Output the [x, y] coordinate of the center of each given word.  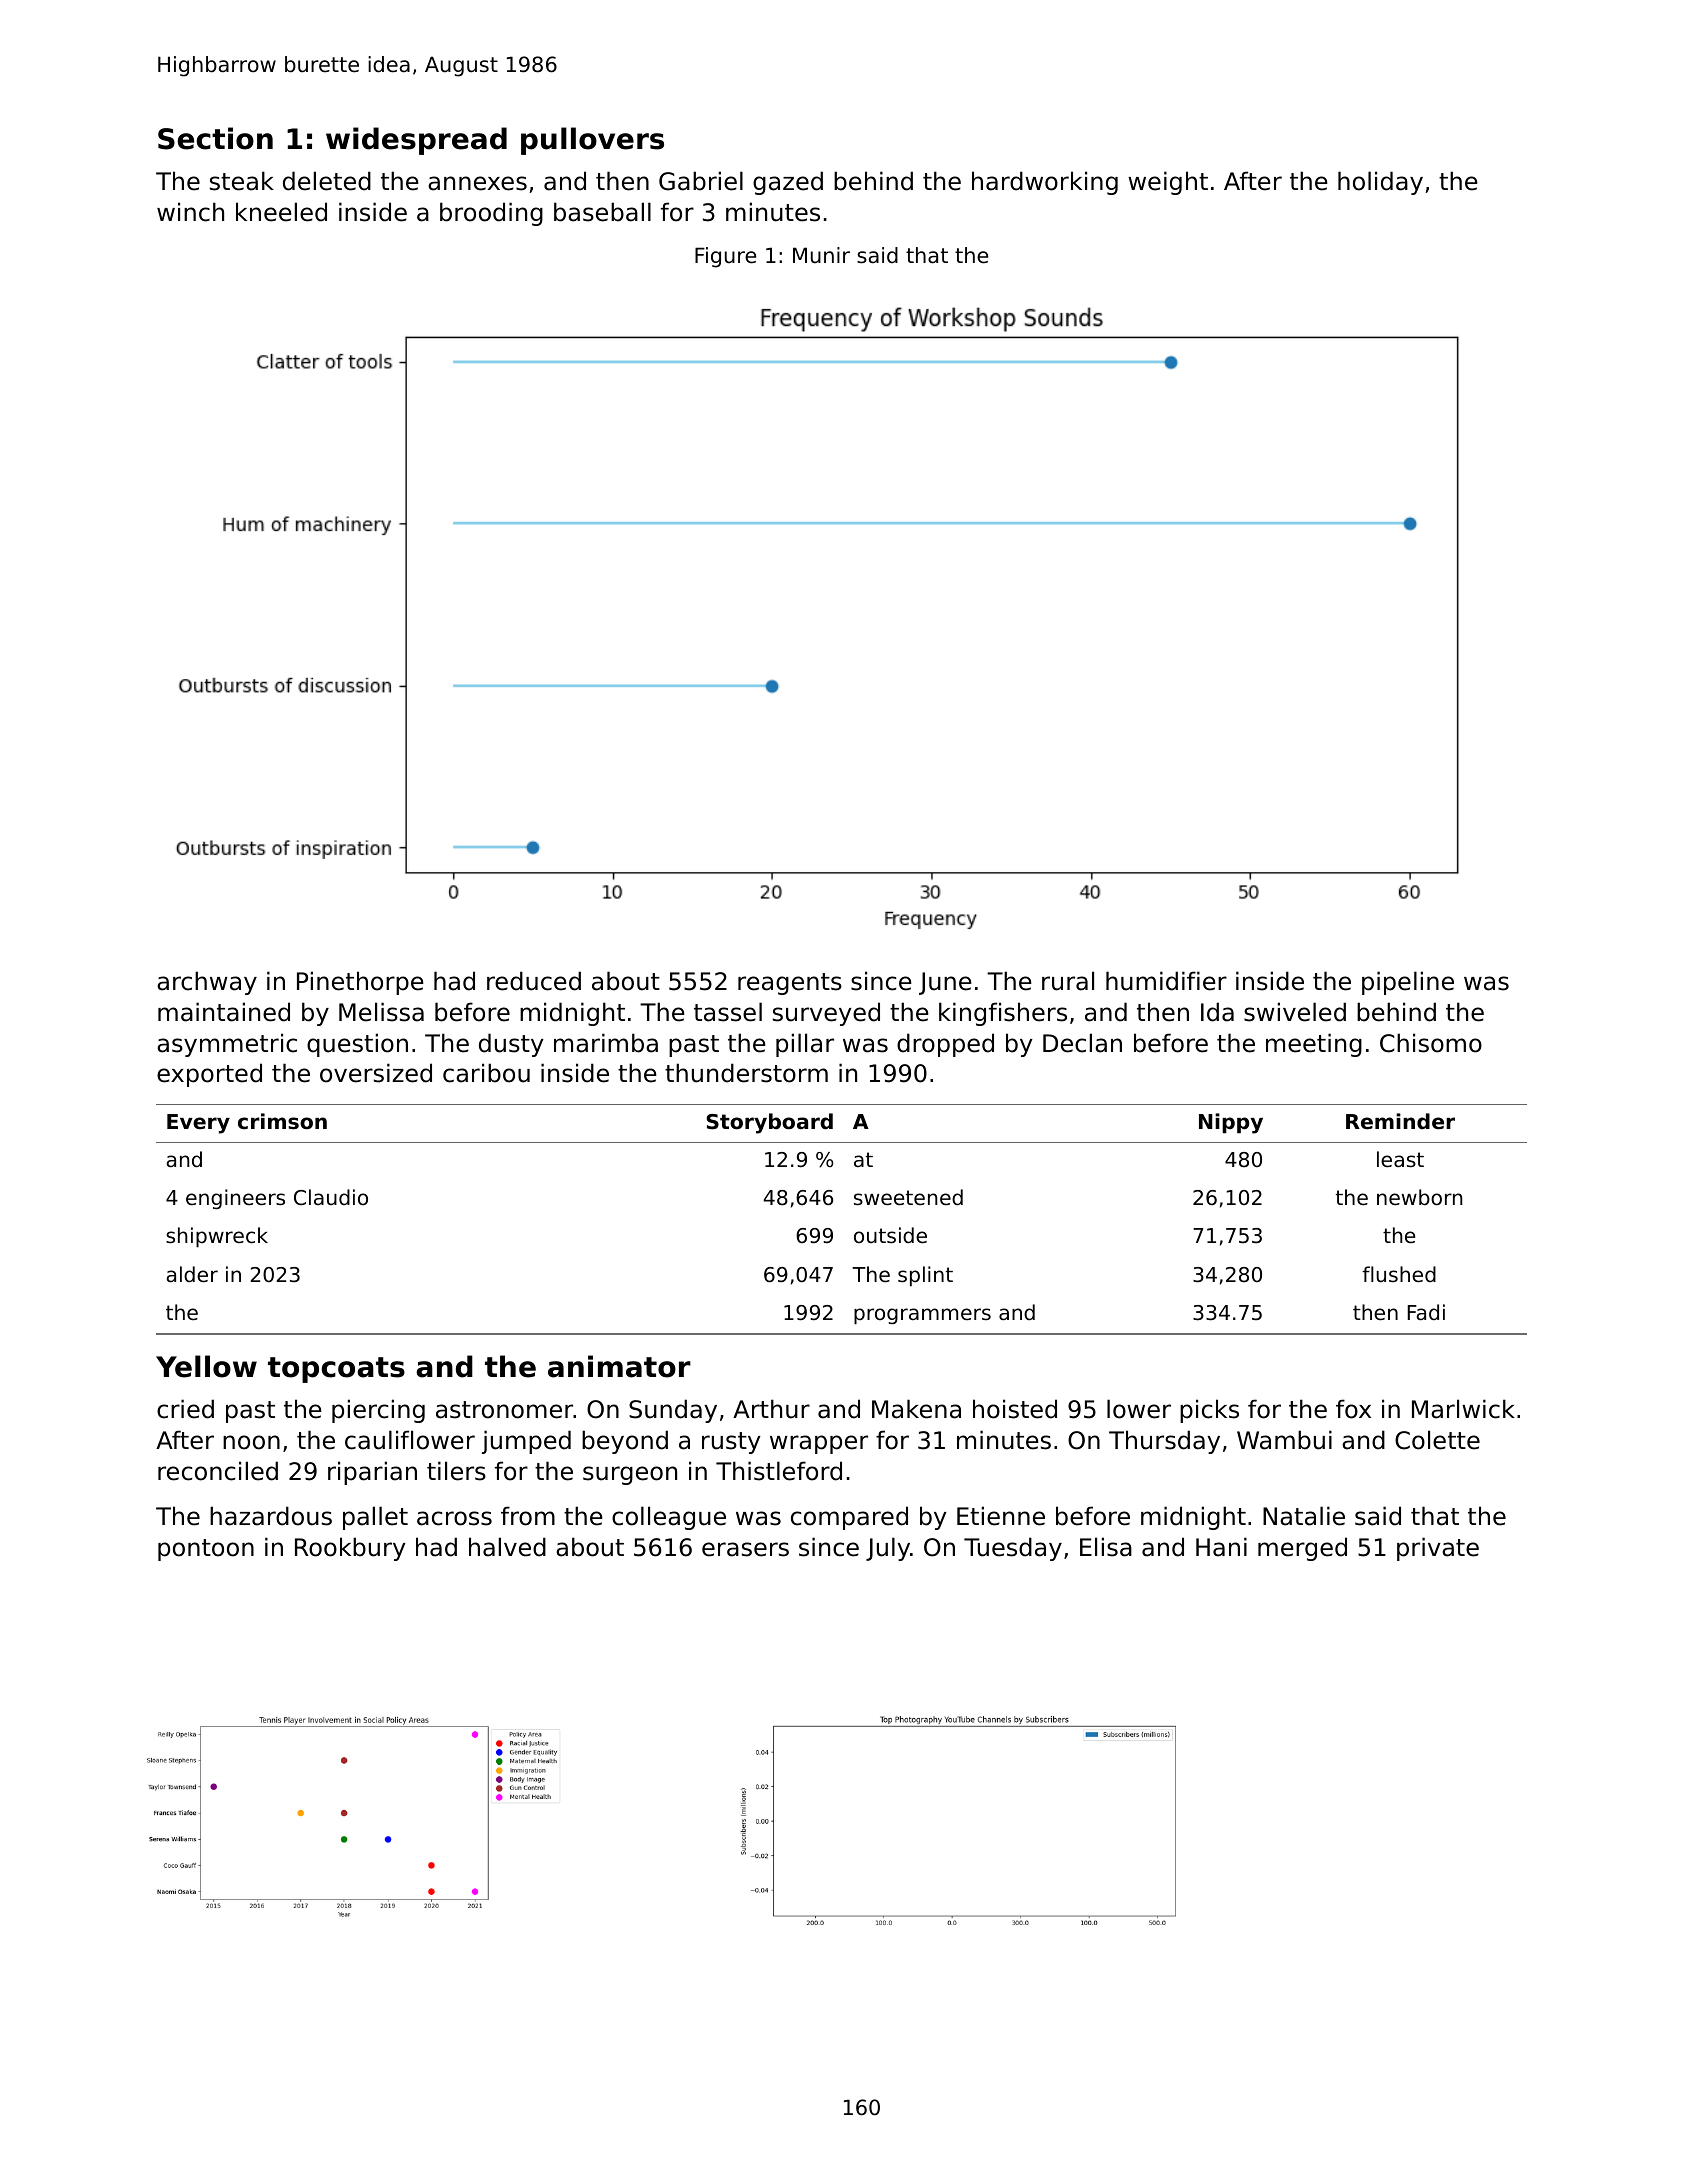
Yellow [206, 1366]
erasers [745, 1549]
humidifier [1166, 981]
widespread [416, 141]
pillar [805, 1045]
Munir [821, 255]
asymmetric [227, 1045]
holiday [1380, 183]
